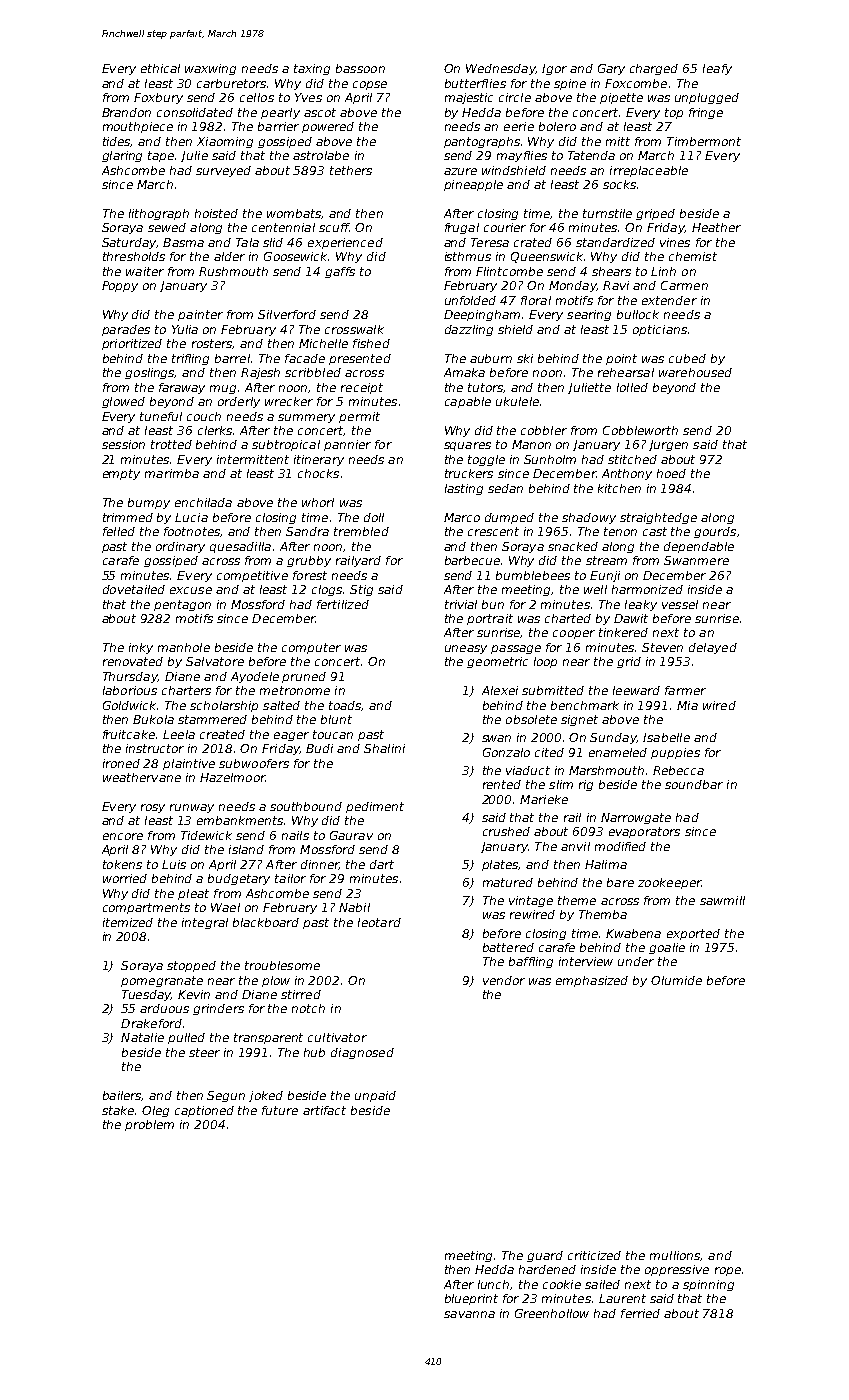  What do you see at coordinates (305, 358) in the screenshot?
I see `facade` at bounding box center [305, 358].
